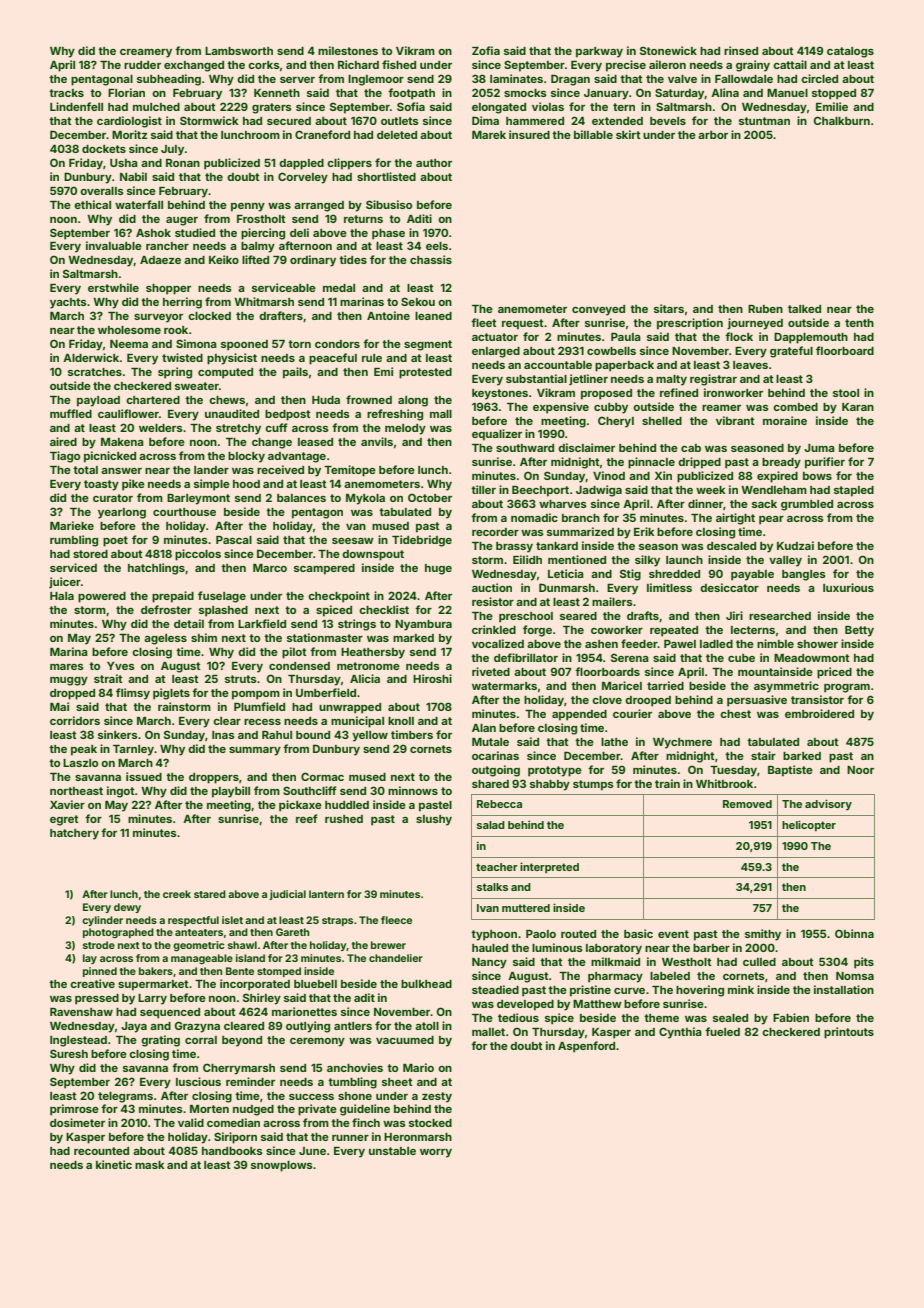 The height and width of the page is (1308, 924). I want to click on printouts, so click(849, 1033).
